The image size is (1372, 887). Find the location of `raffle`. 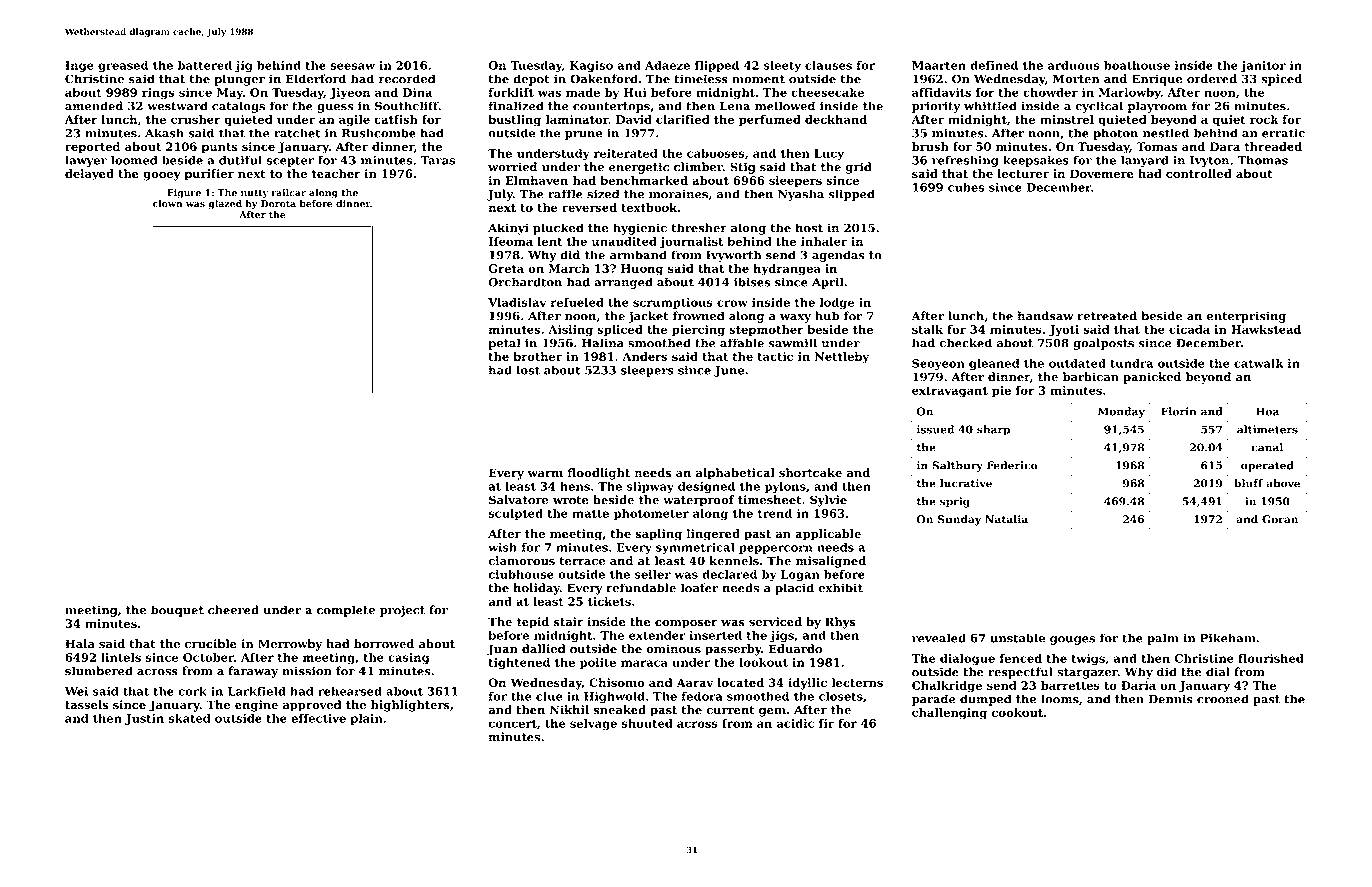

raffle is located at coordinates (565, 194).
